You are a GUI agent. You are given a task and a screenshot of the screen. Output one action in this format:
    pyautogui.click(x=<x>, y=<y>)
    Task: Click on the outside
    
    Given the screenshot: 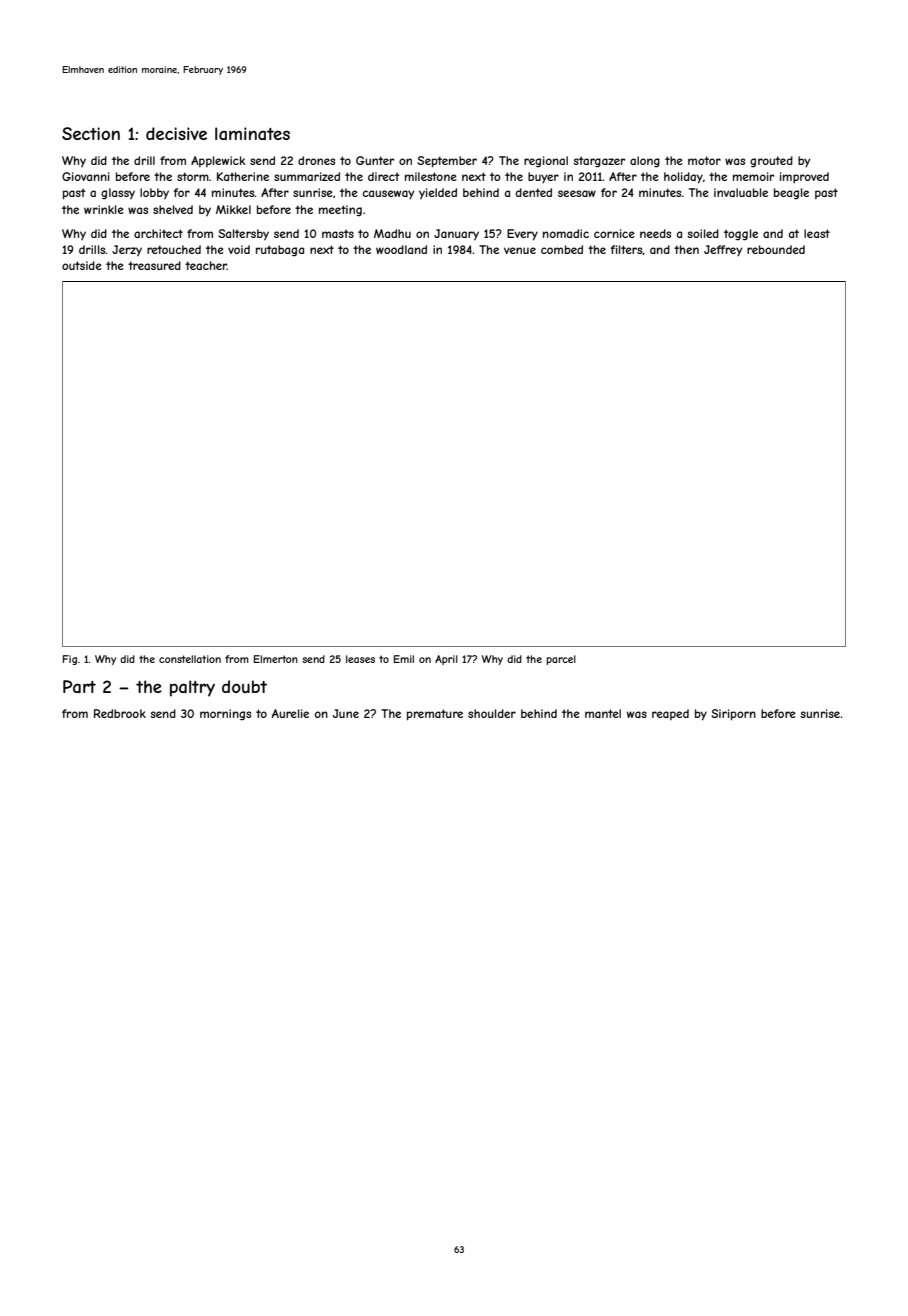 What is the action you would take?
    pyautogui.click(x=82, y=265)
